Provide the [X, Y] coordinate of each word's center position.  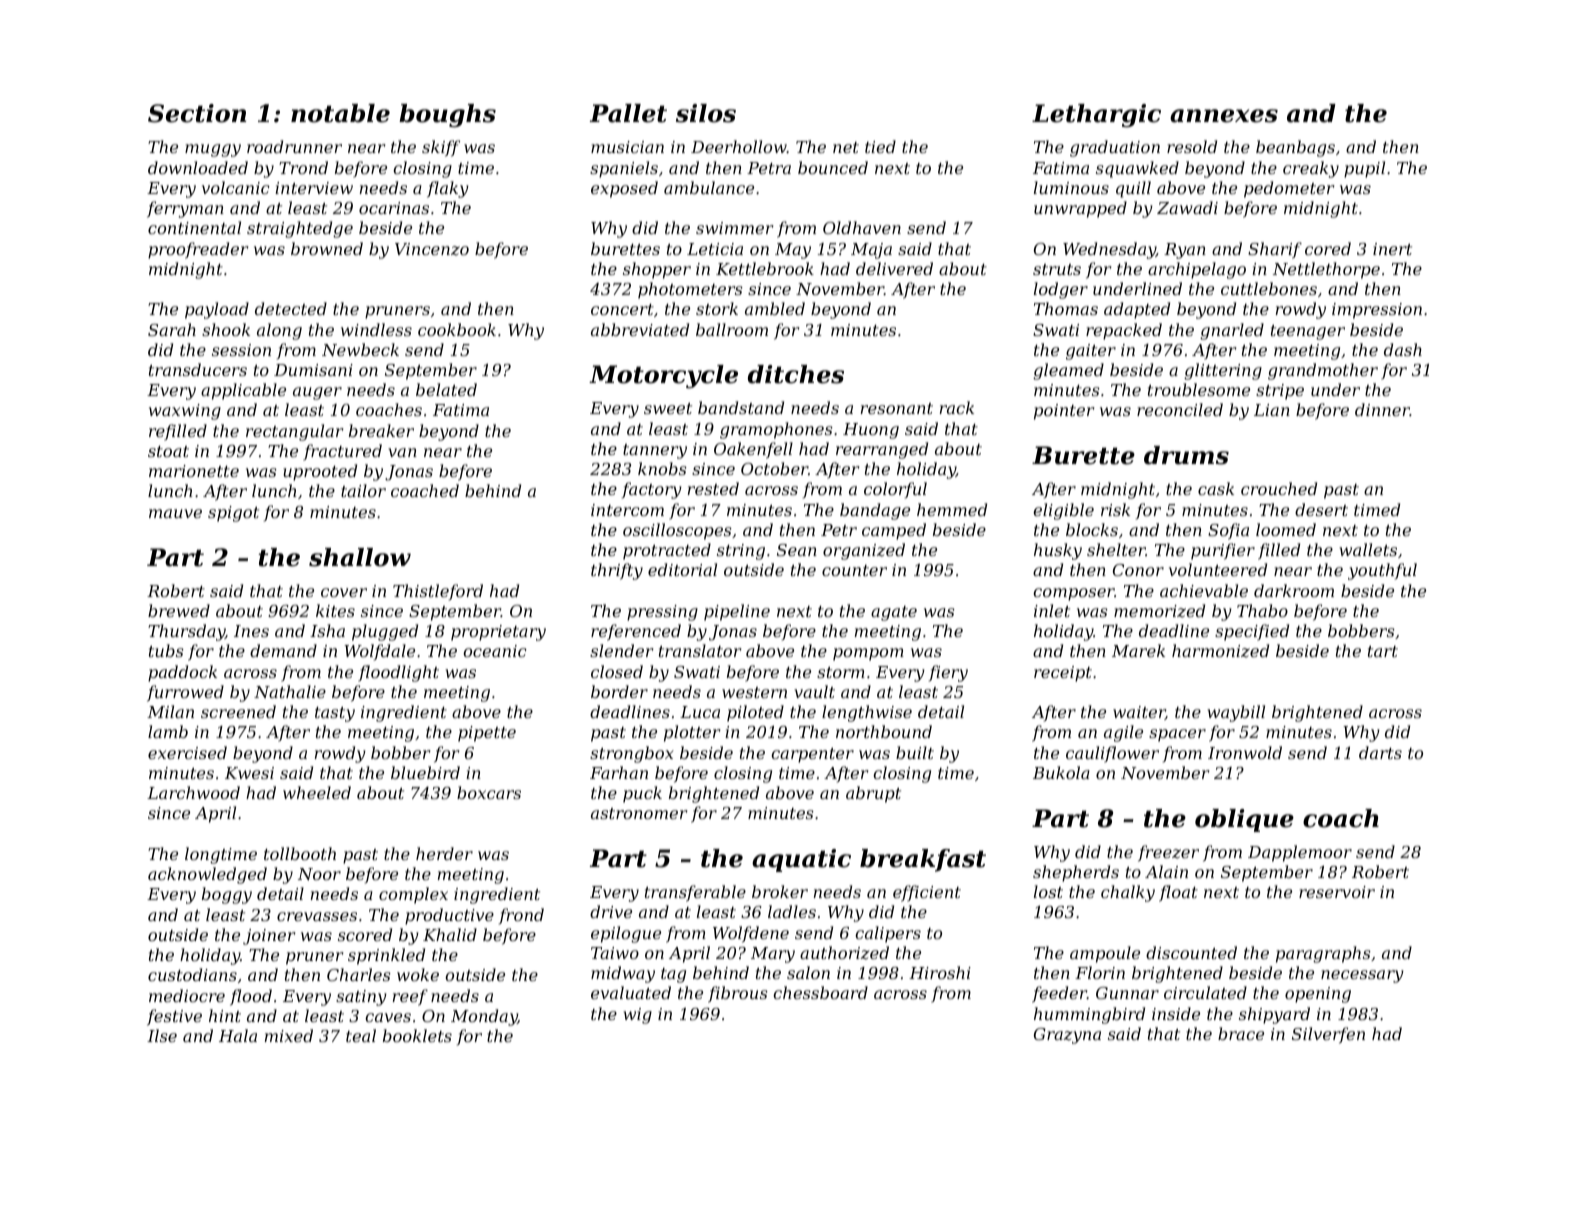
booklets [417, 1035]
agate [894, 613]
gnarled [1232, 331]
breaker [381, 430]
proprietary [498, 633]
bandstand [741, 407]
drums [1186, 455]
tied [880, 146]
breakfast [923, 860]
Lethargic [1096, 116]
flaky [448, 189]
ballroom [732, 329]
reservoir [1337, 892]
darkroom [1294, 590]
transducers [198, 369]
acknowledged [207, 875]
